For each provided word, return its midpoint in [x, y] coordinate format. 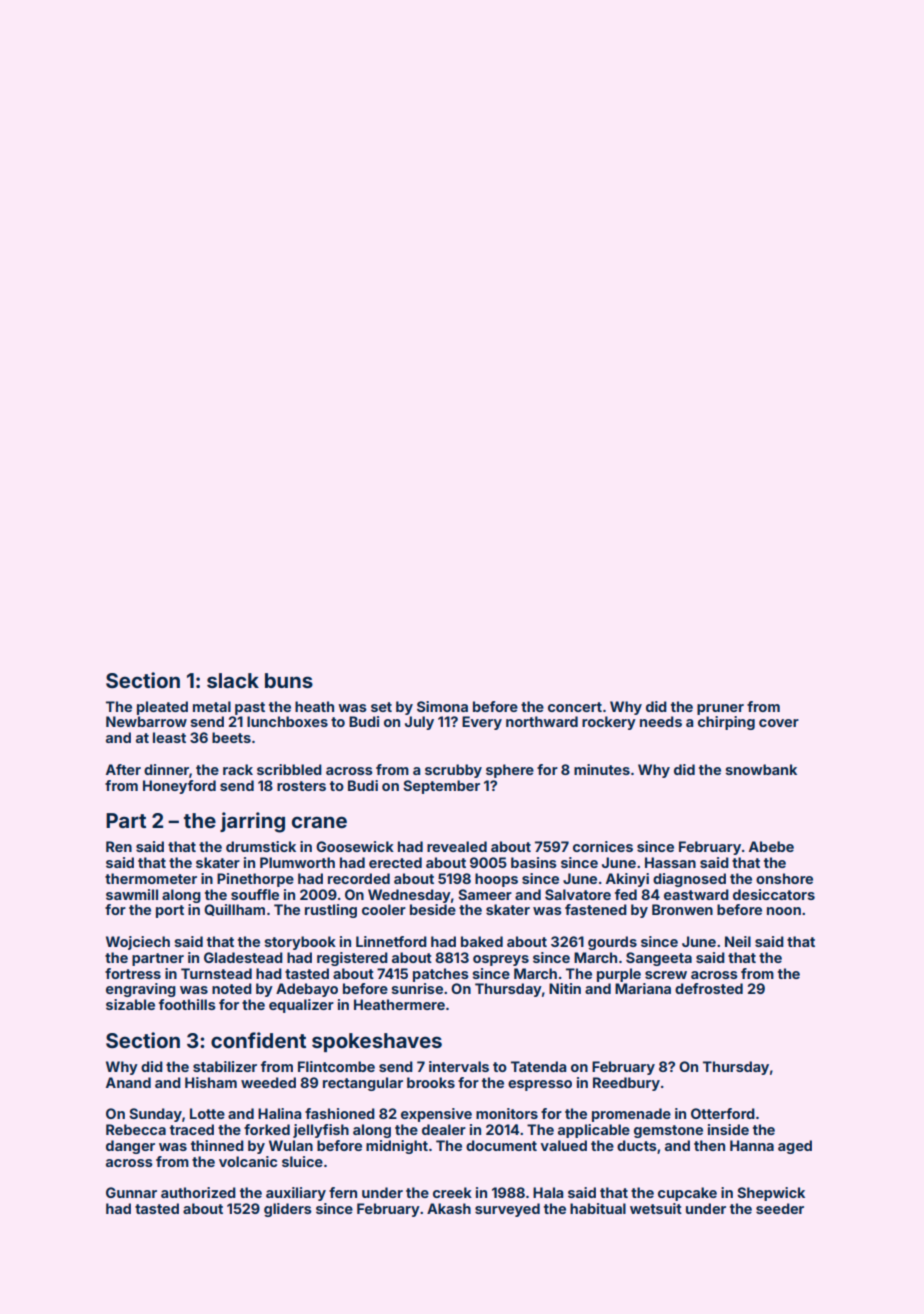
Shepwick [771, 1194]
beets [231, 737]
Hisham [211, 1082]
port [170, 911]
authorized [198, 1192]
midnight [397, 1147]
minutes [602, 769]
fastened [596, 909]
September [441, 787]
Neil [738, 941]
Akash [449, 1208]
